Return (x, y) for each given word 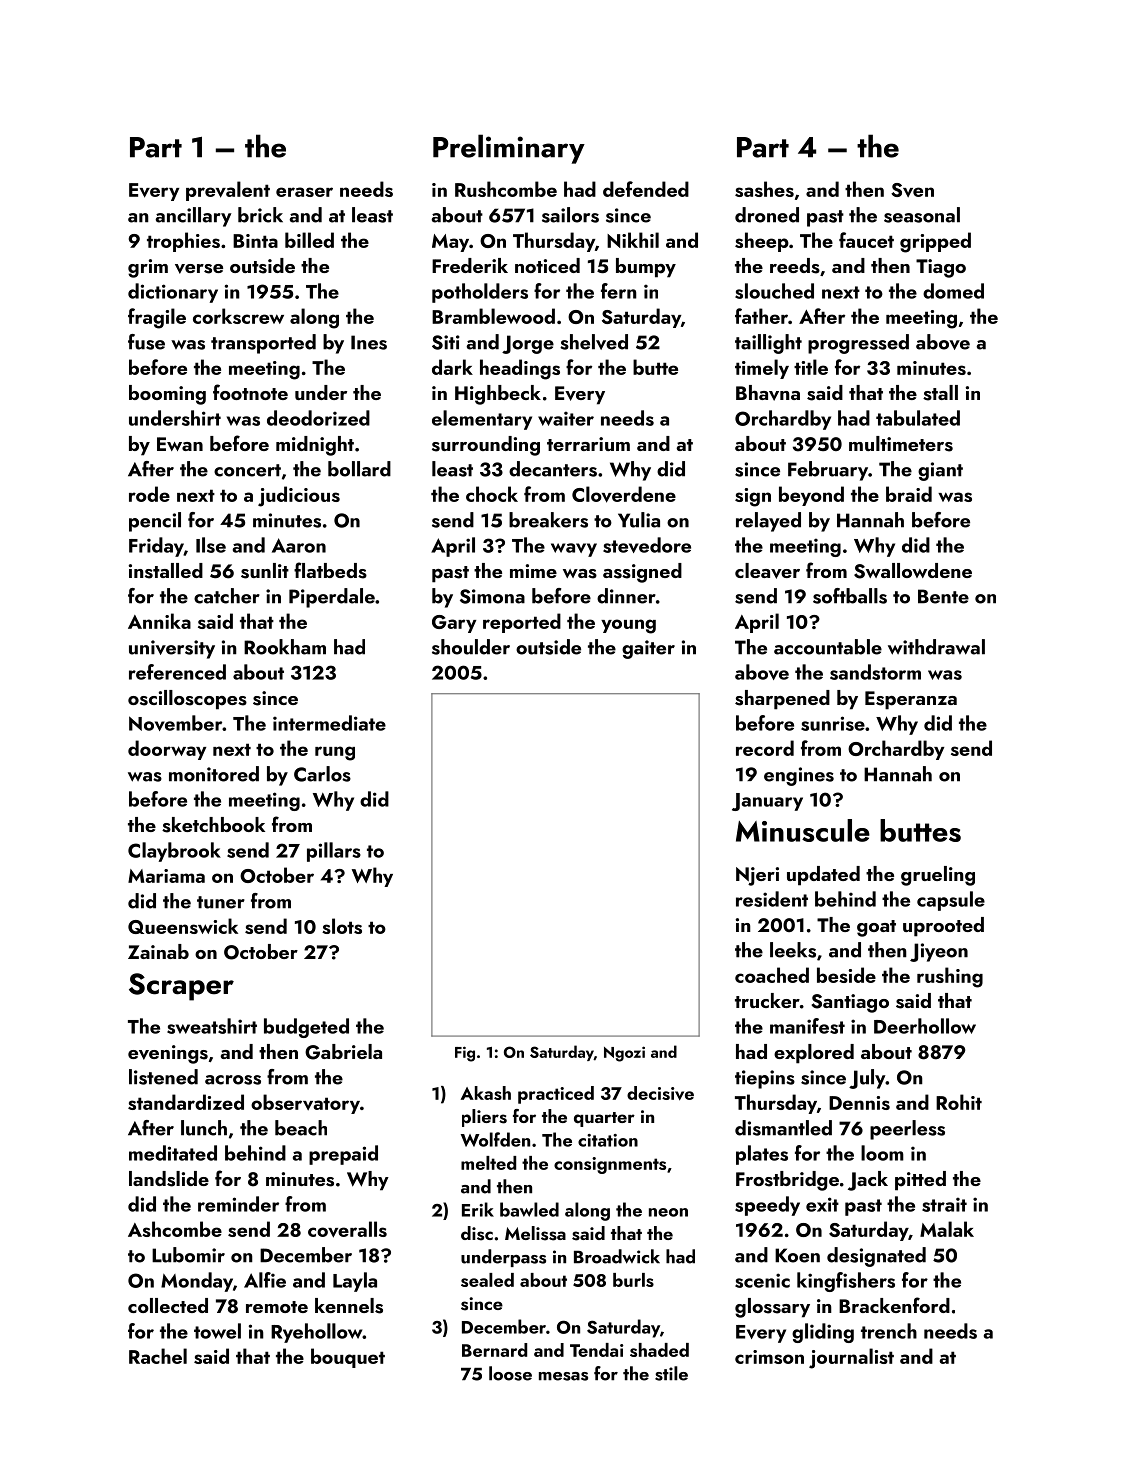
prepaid (343, 1155)
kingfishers (846, 1282)
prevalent (228, 191)
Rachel (158, 1356)
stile (671, 1373)
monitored (214, 774)
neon (668, 1212)
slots (342, 926)
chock (492, 494)
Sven (912, 190)
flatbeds (330, 570)
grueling (938, 876)
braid (909, 494)
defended (646, 189)
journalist (851, 1358)
